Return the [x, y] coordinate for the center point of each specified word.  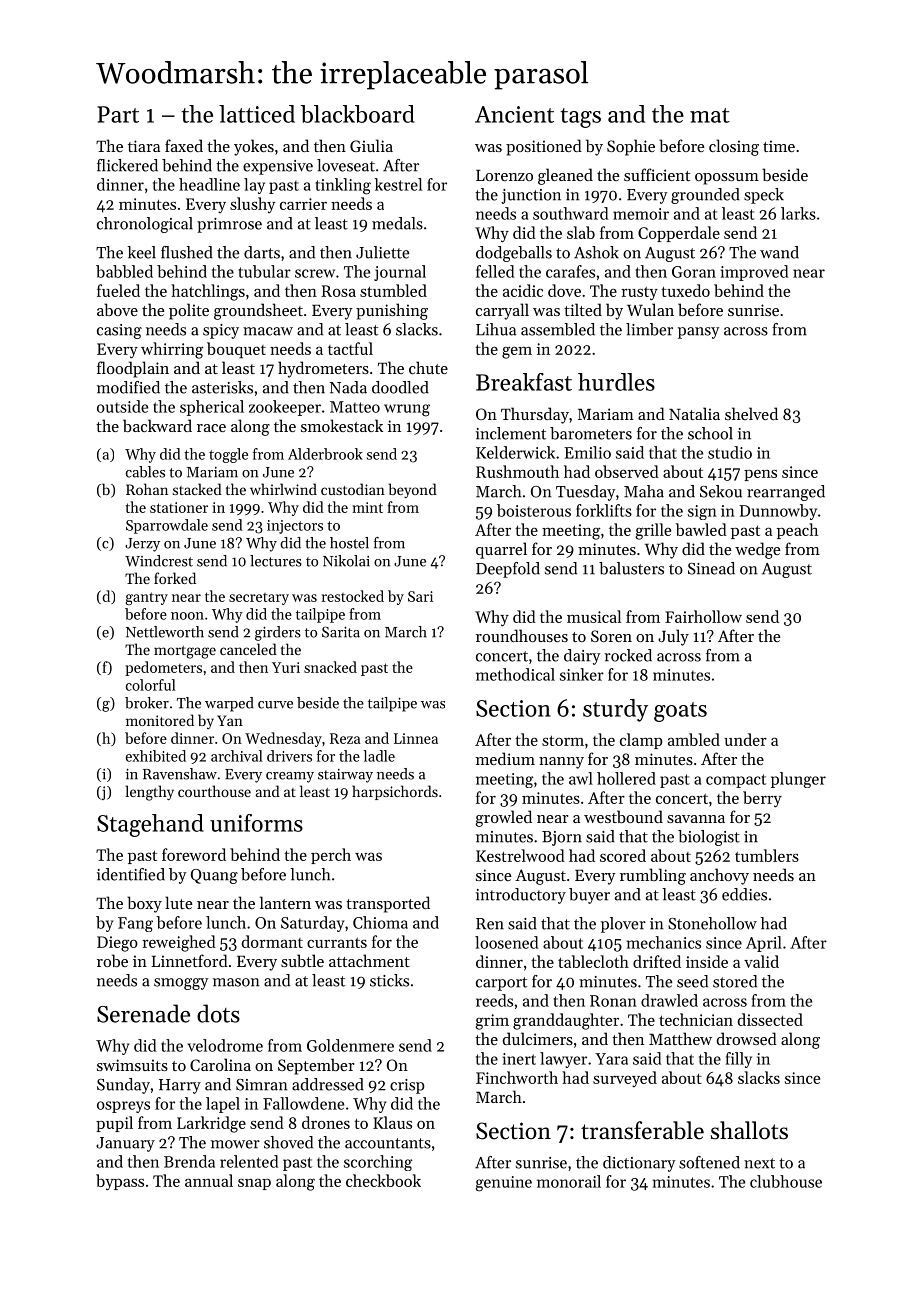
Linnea [416, 738]
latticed [257, 114]
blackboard [358, 114]
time [779, 146]
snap [254, 1184]
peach [797, 531]
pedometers [163, 668]
